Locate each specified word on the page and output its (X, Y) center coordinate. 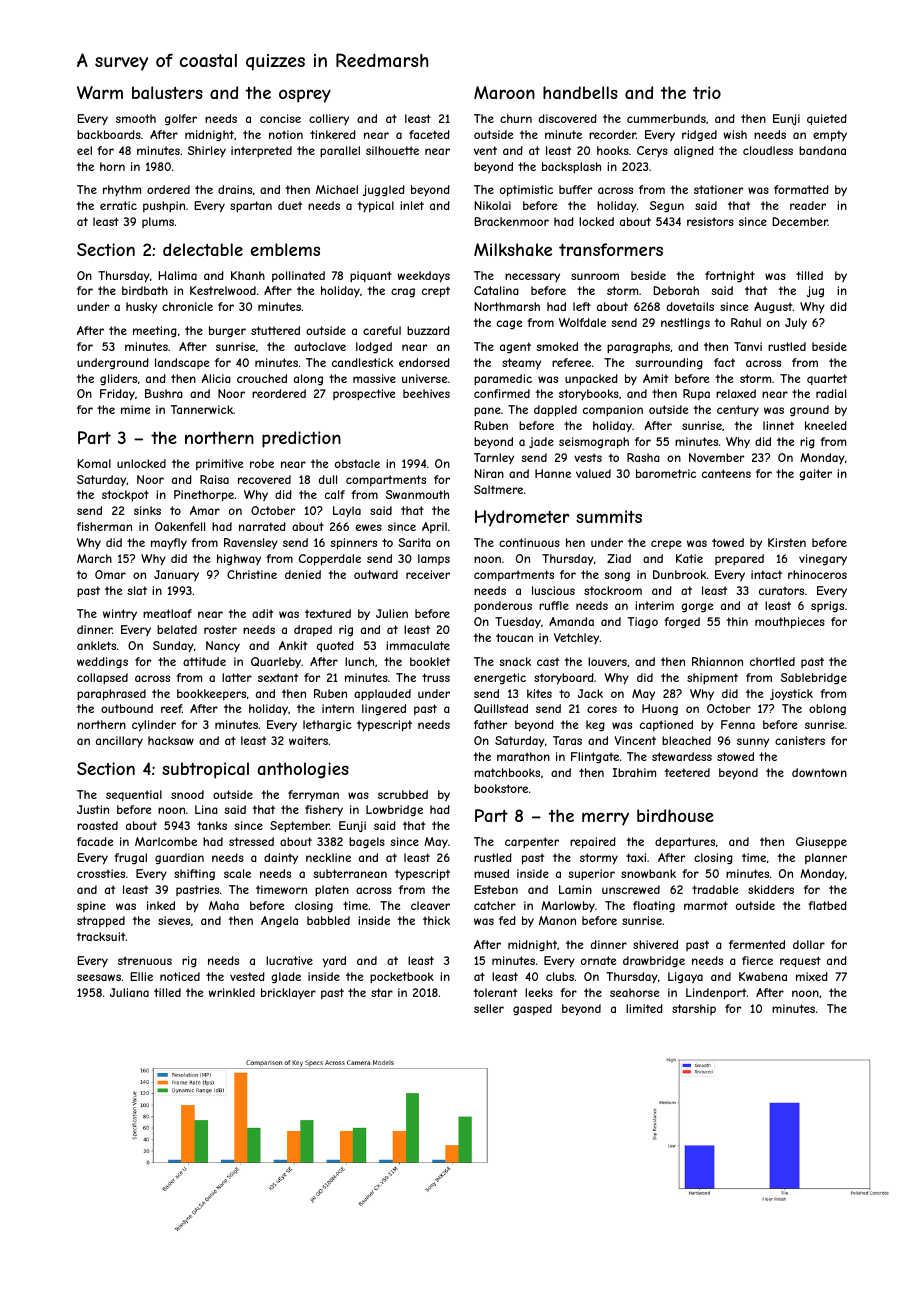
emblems (285, 249)
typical (375, 206)
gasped (532, 1009)
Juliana (129, 992)
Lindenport (716, 994)
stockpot (125, 496)
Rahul (746, 322)
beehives (426, 393)
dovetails (690, 306)
